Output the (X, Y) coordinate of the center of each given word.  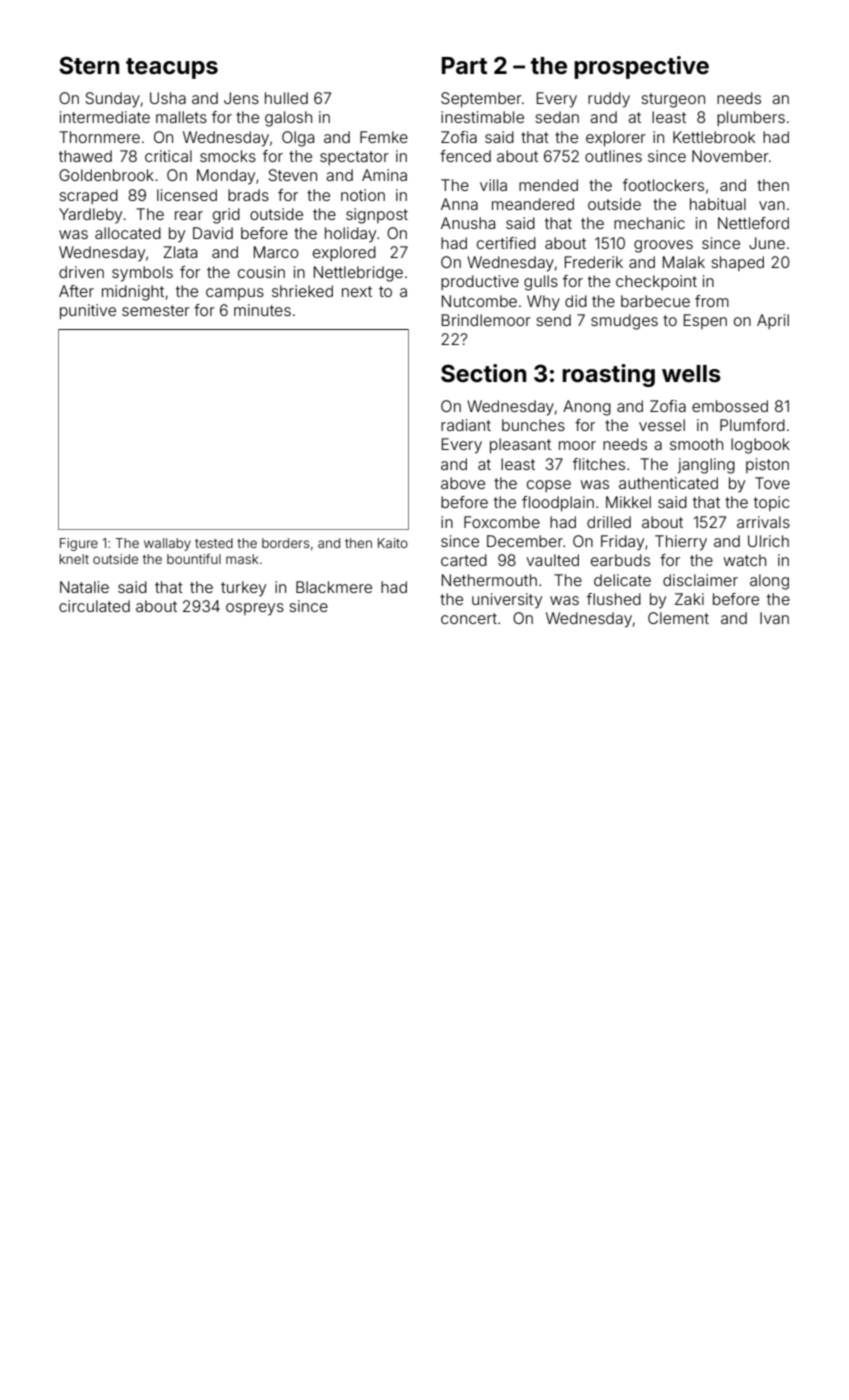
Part (464, 66)
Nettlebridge (358, 274)
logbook (760, 446)
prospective (641, 67)
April (773, 321)
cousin (261, 272)
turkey (243, 589)
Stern (89, 65)
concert (469, 618)
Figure (79, 544)
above (463, 483)
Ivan (774, 618)
